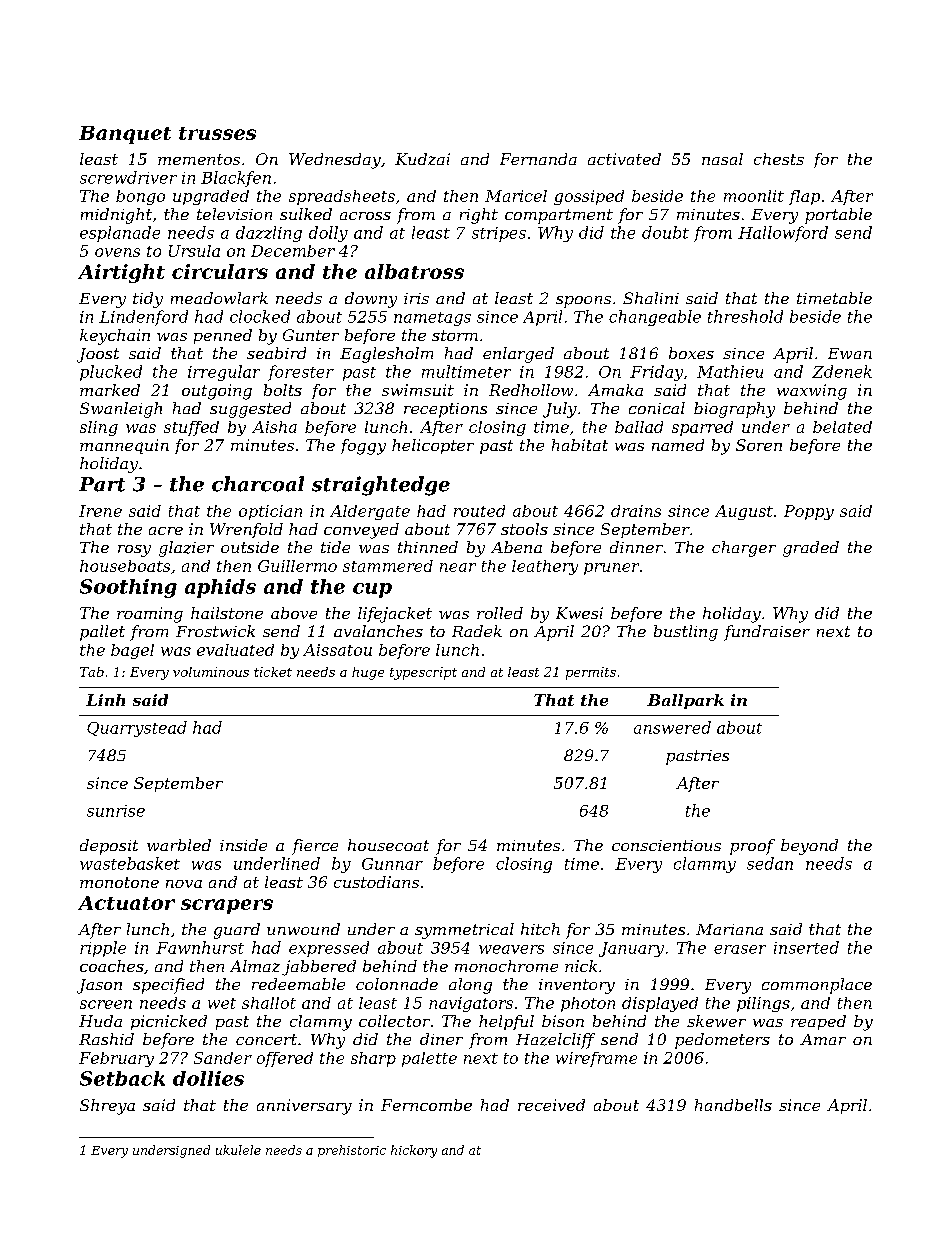 This document has width=952, height=1233. What do you see at coordinates (734, 410) in the document?
I see `biography` at bounding box center [734, 410].
